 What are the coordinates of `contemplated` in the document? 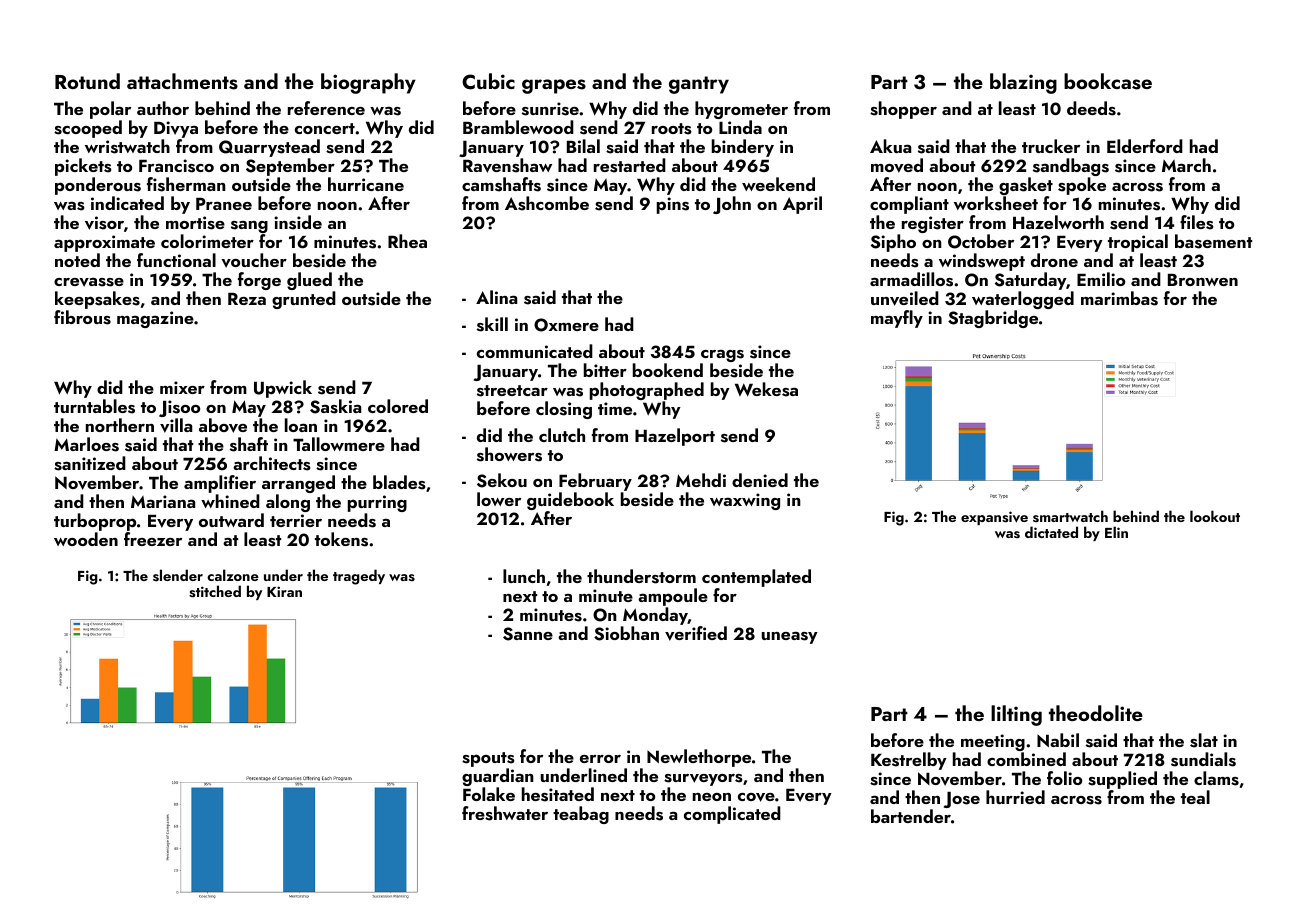 It's located at (756, 578).
